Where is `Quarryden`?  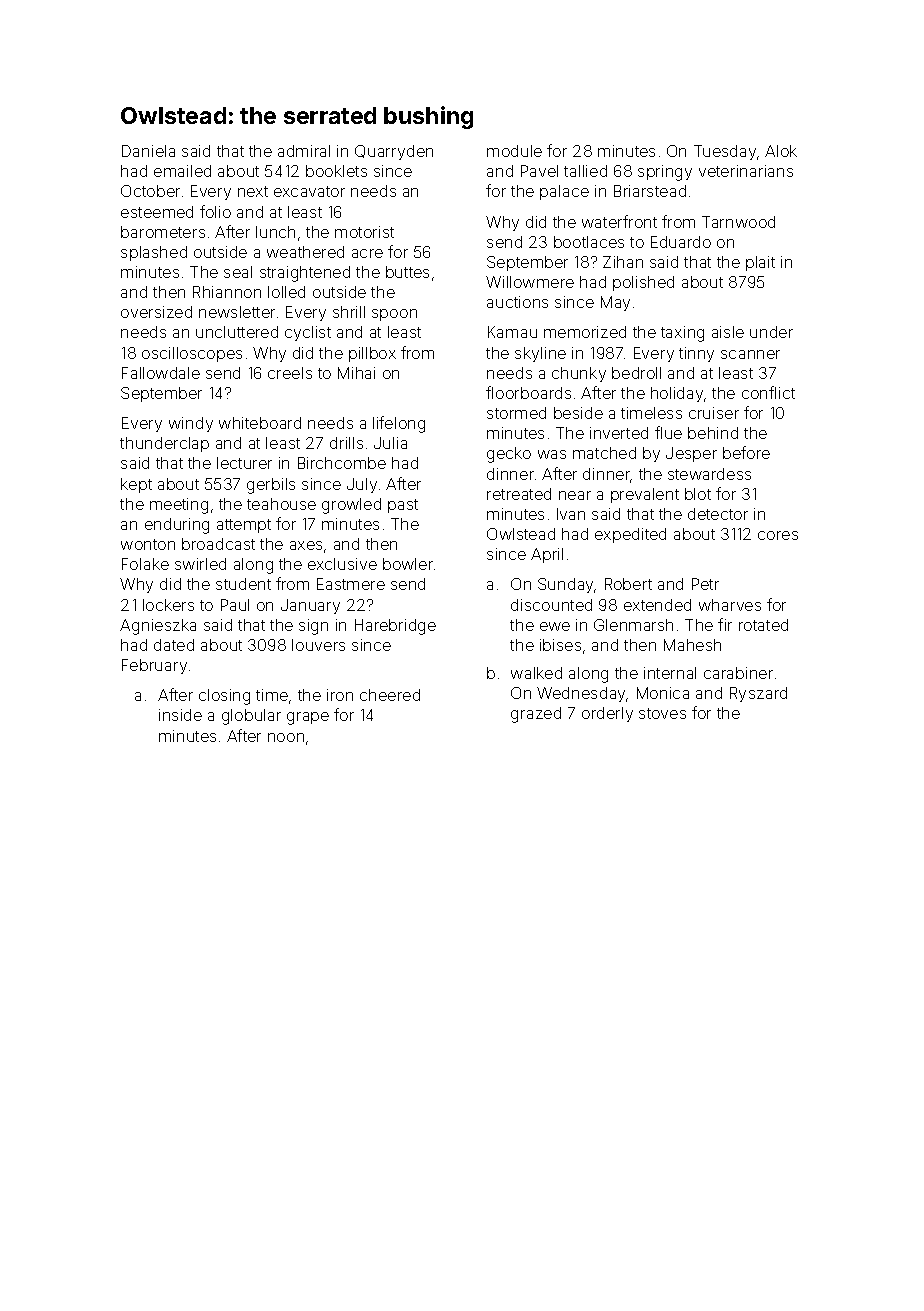 Quarryden is located at coordinates (394, 152).
